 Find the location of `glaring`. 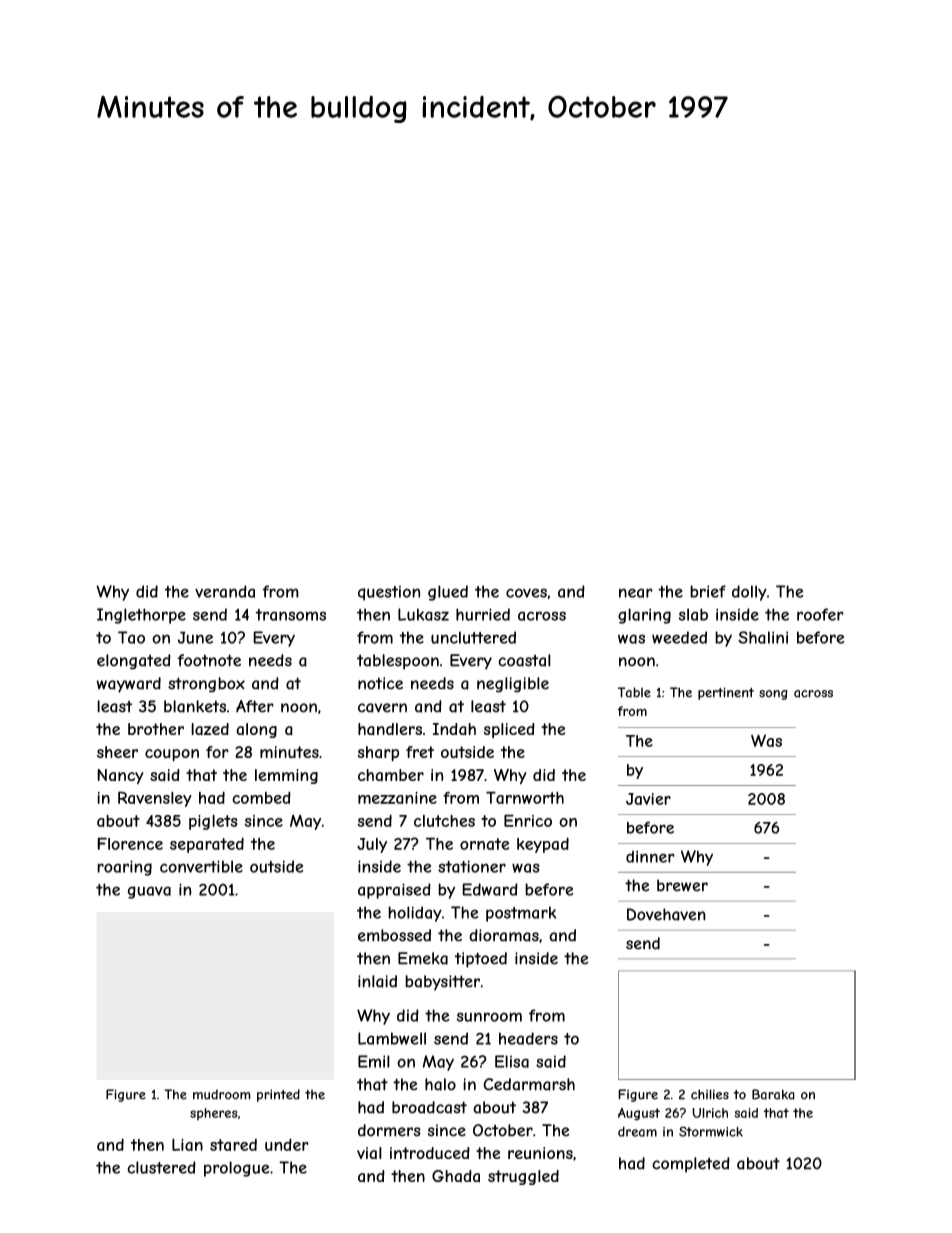

glaring is located at coordinates (644, 616).
